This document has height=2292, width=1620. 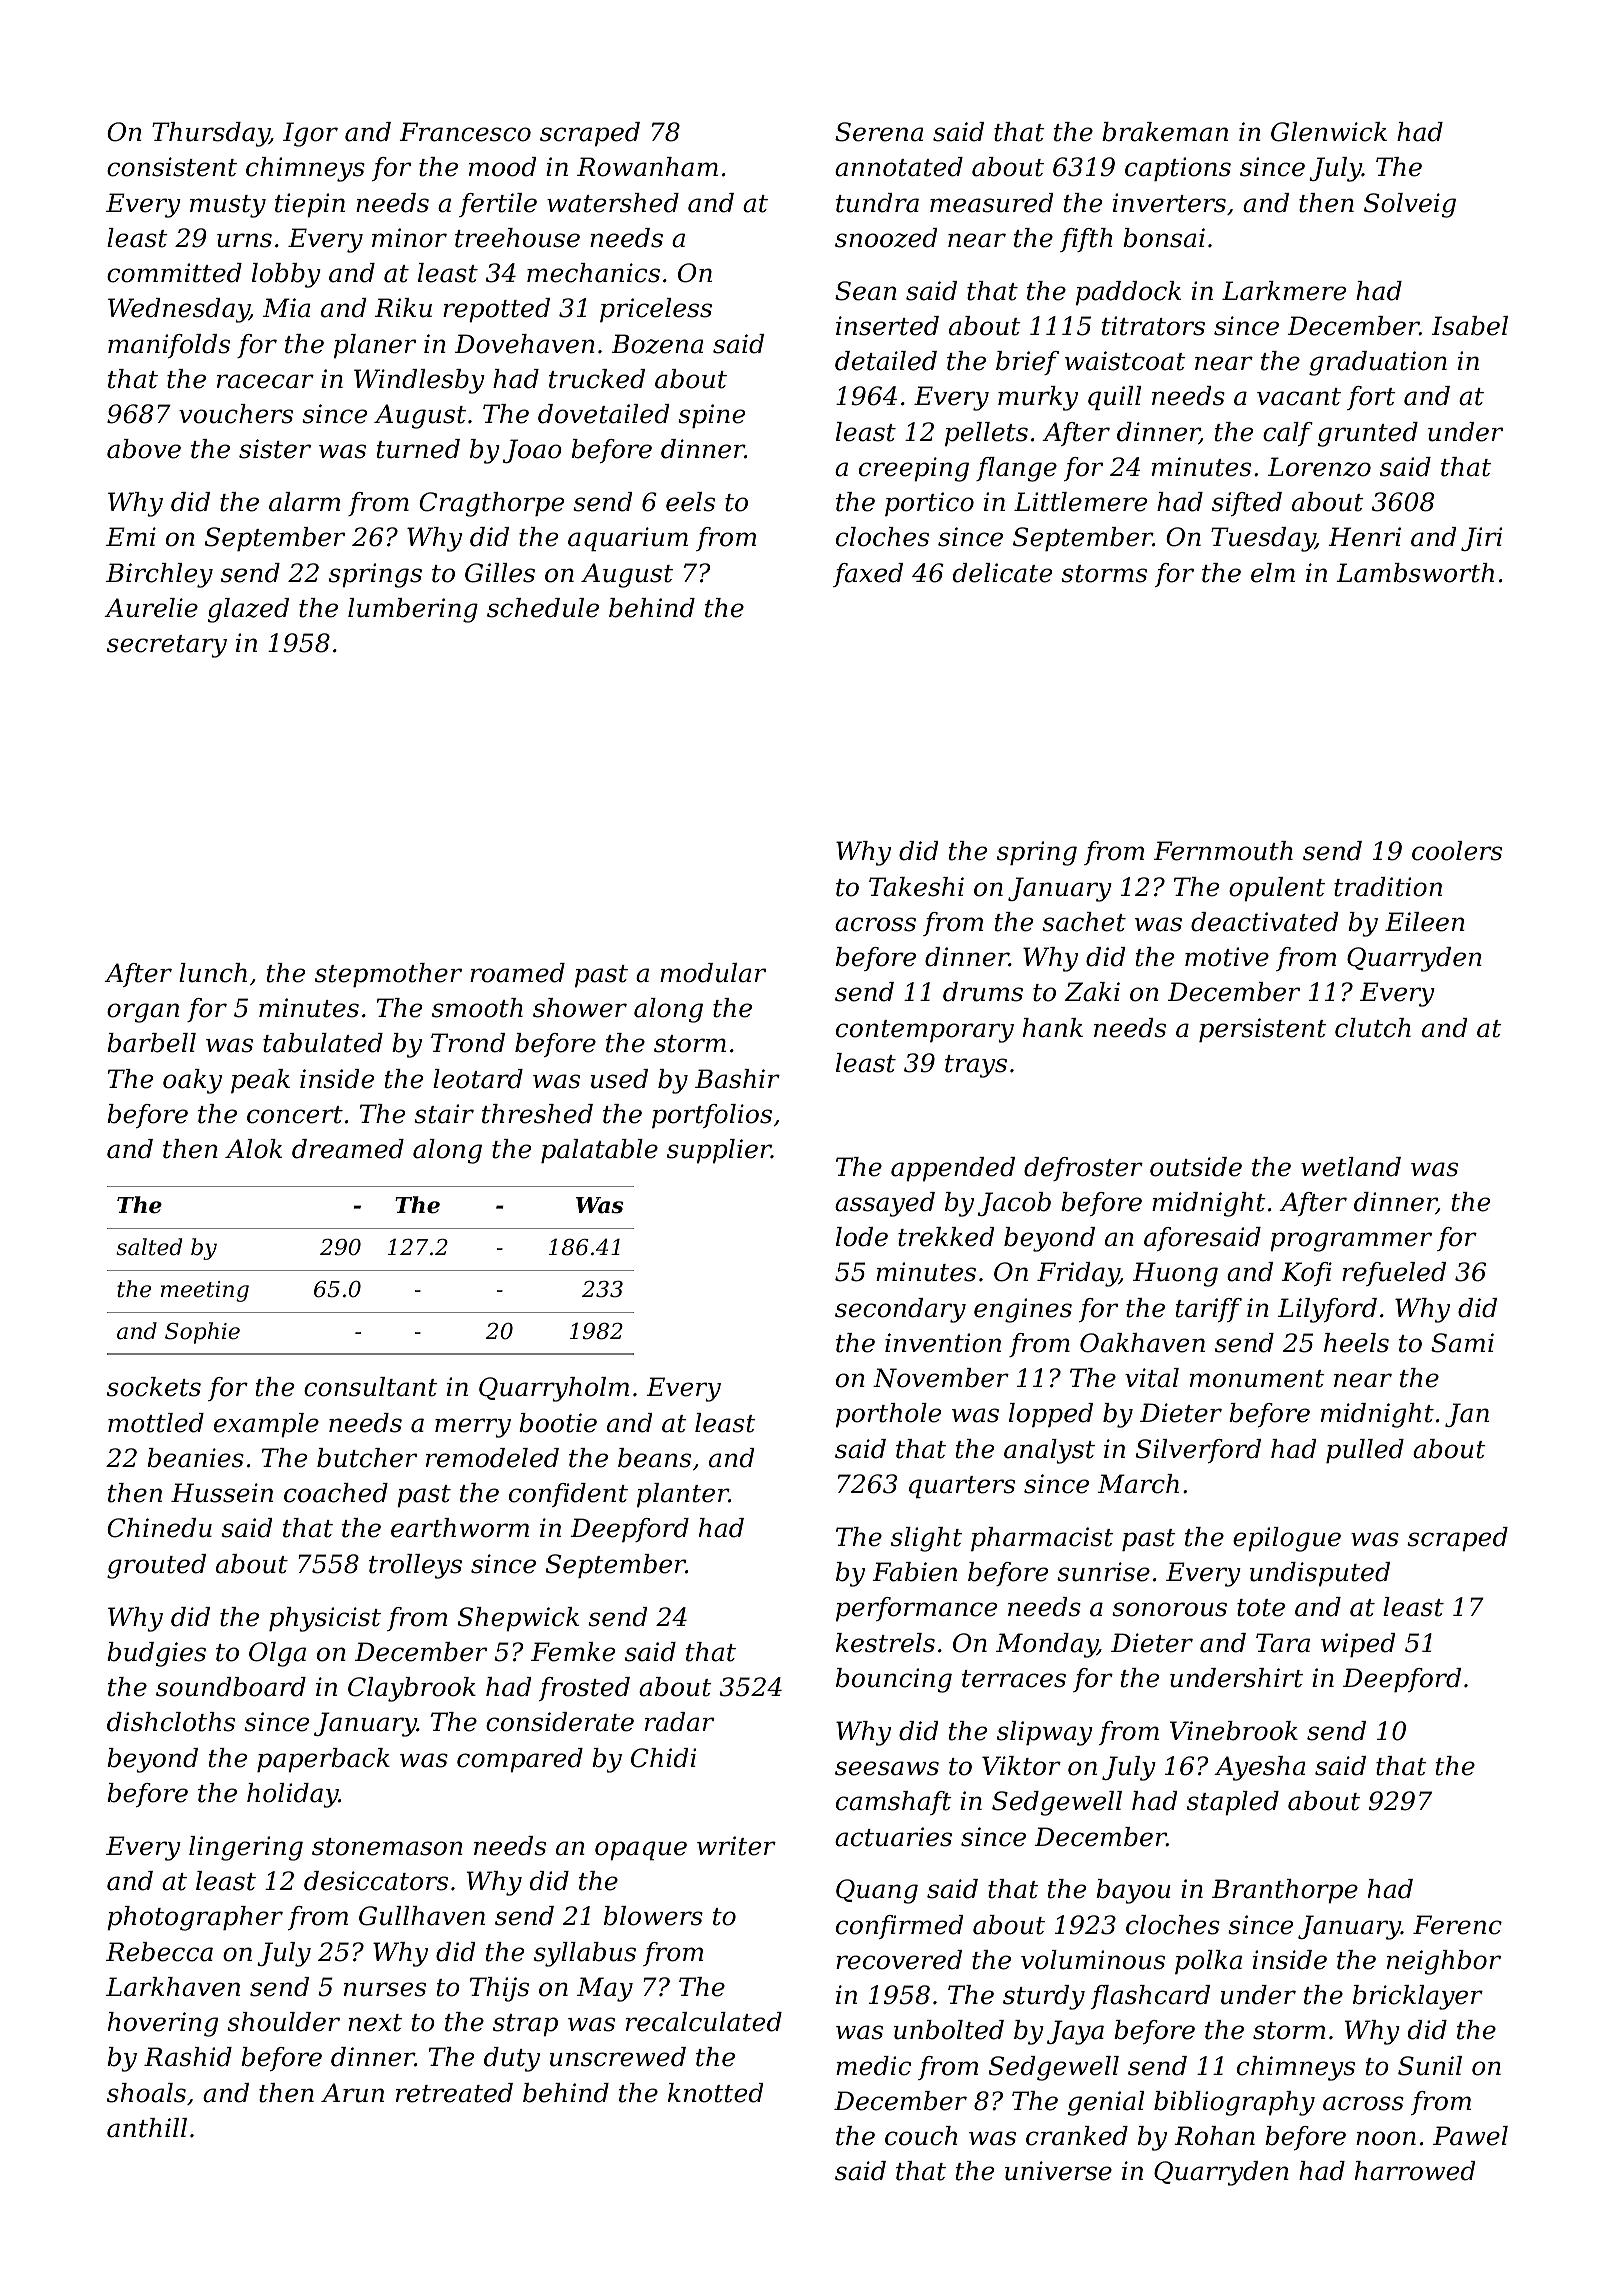 What do you see at coordinates (413, 610) in the document?
I see `lumbering` at bounding box center [413, 610].
